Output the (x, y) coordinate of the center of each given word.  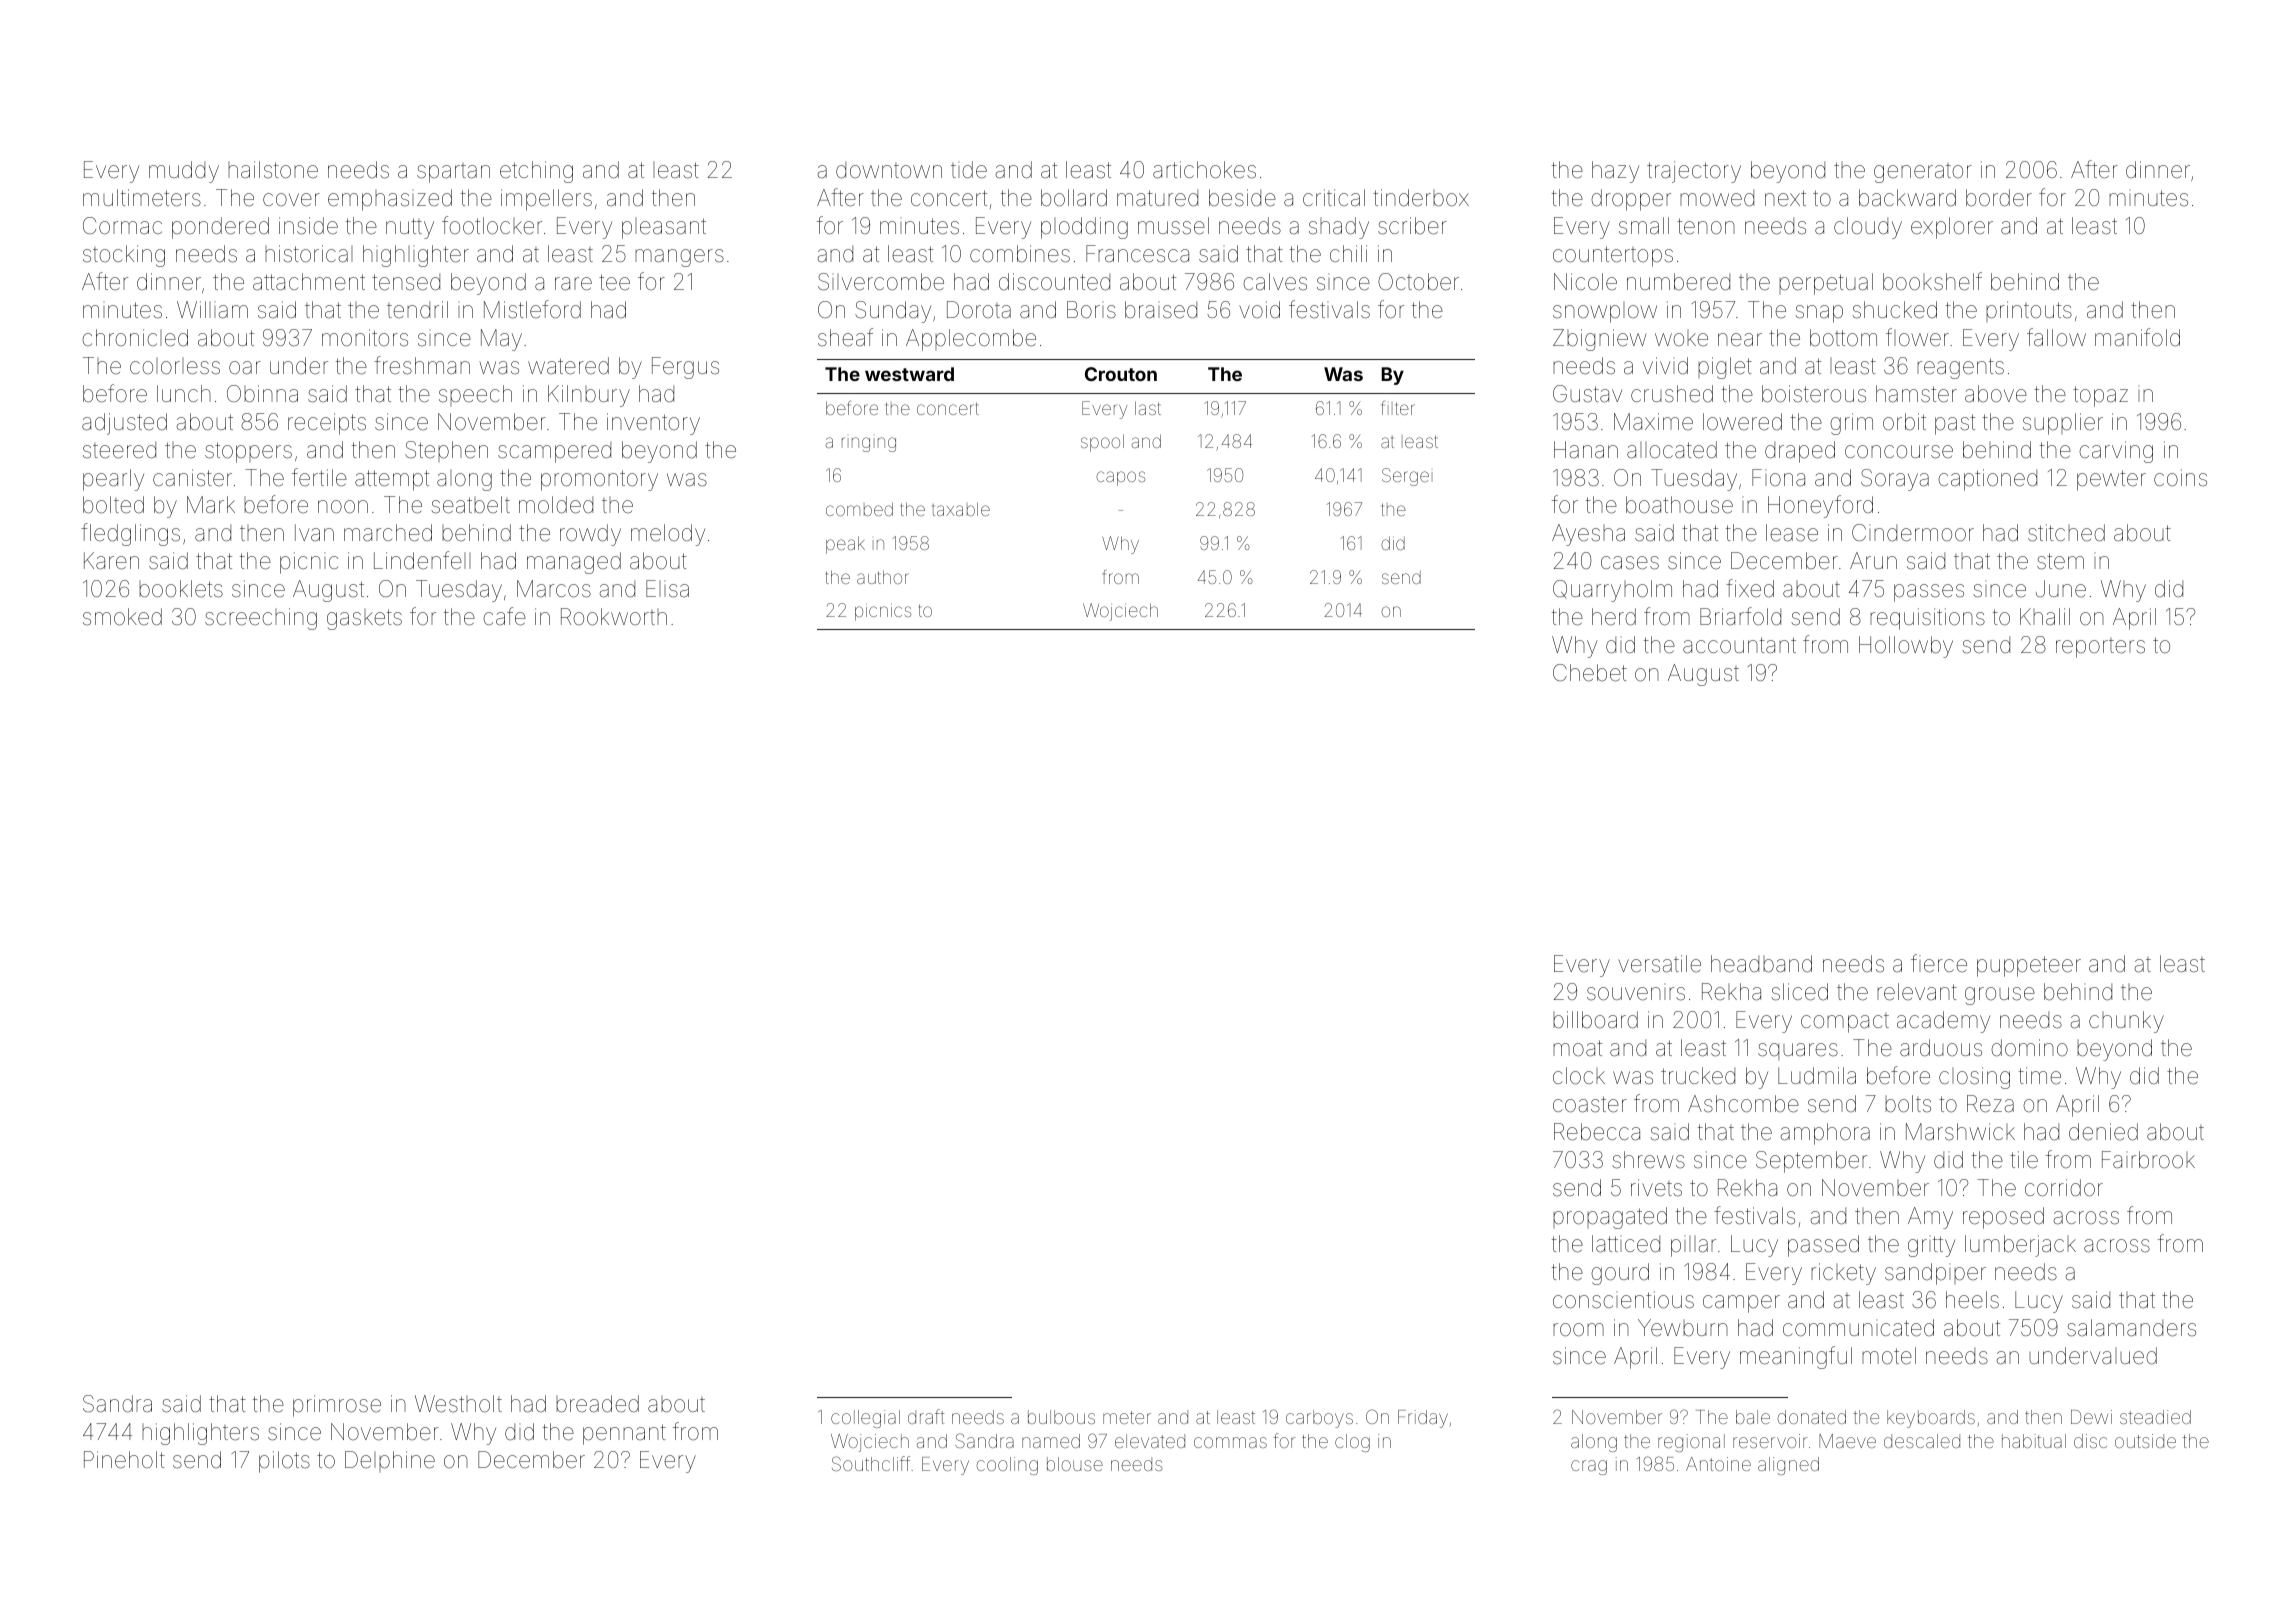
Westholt (458, 1404)
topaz (2100, 396)
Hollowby (1906, 647)
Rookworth (614, 616)
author (883, 577)
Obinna (262, 394)
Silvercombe (881, 282)
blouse (1075, 1464)
